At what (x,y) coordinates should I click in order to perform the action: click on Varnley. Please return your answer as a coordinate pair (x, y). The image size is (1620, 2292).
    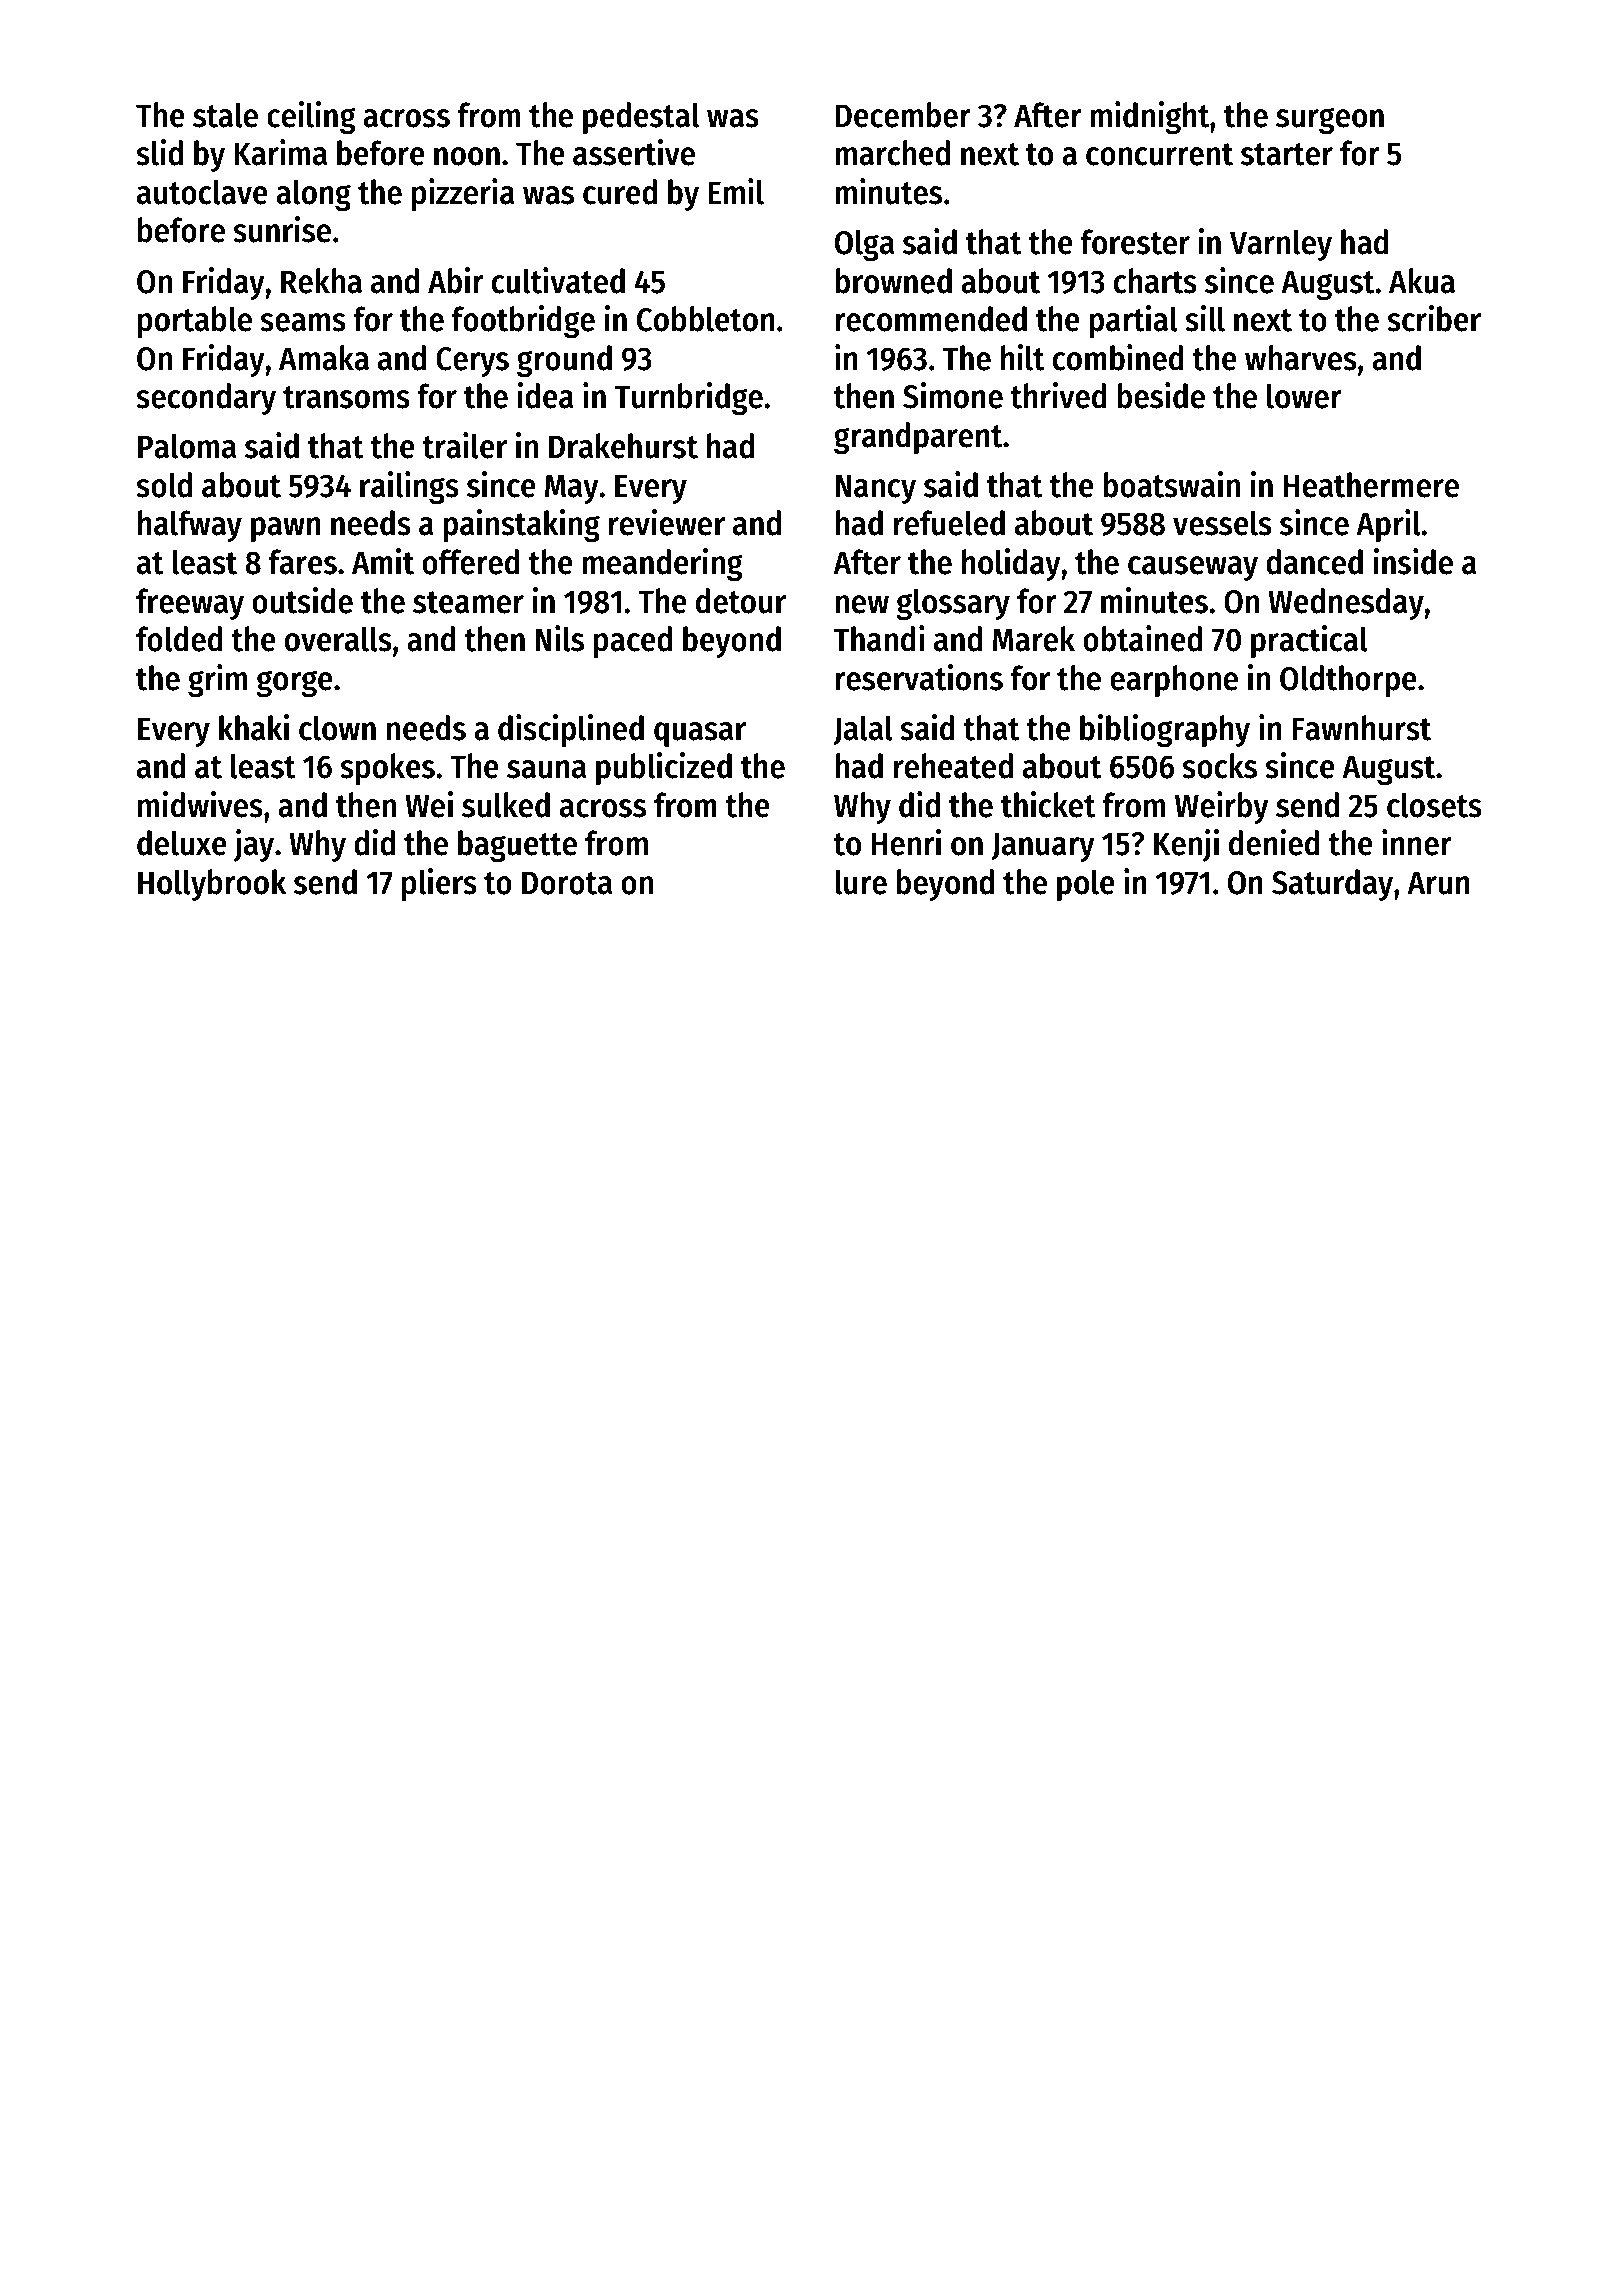
    Looking at the image, I should click on (1281, 245).
